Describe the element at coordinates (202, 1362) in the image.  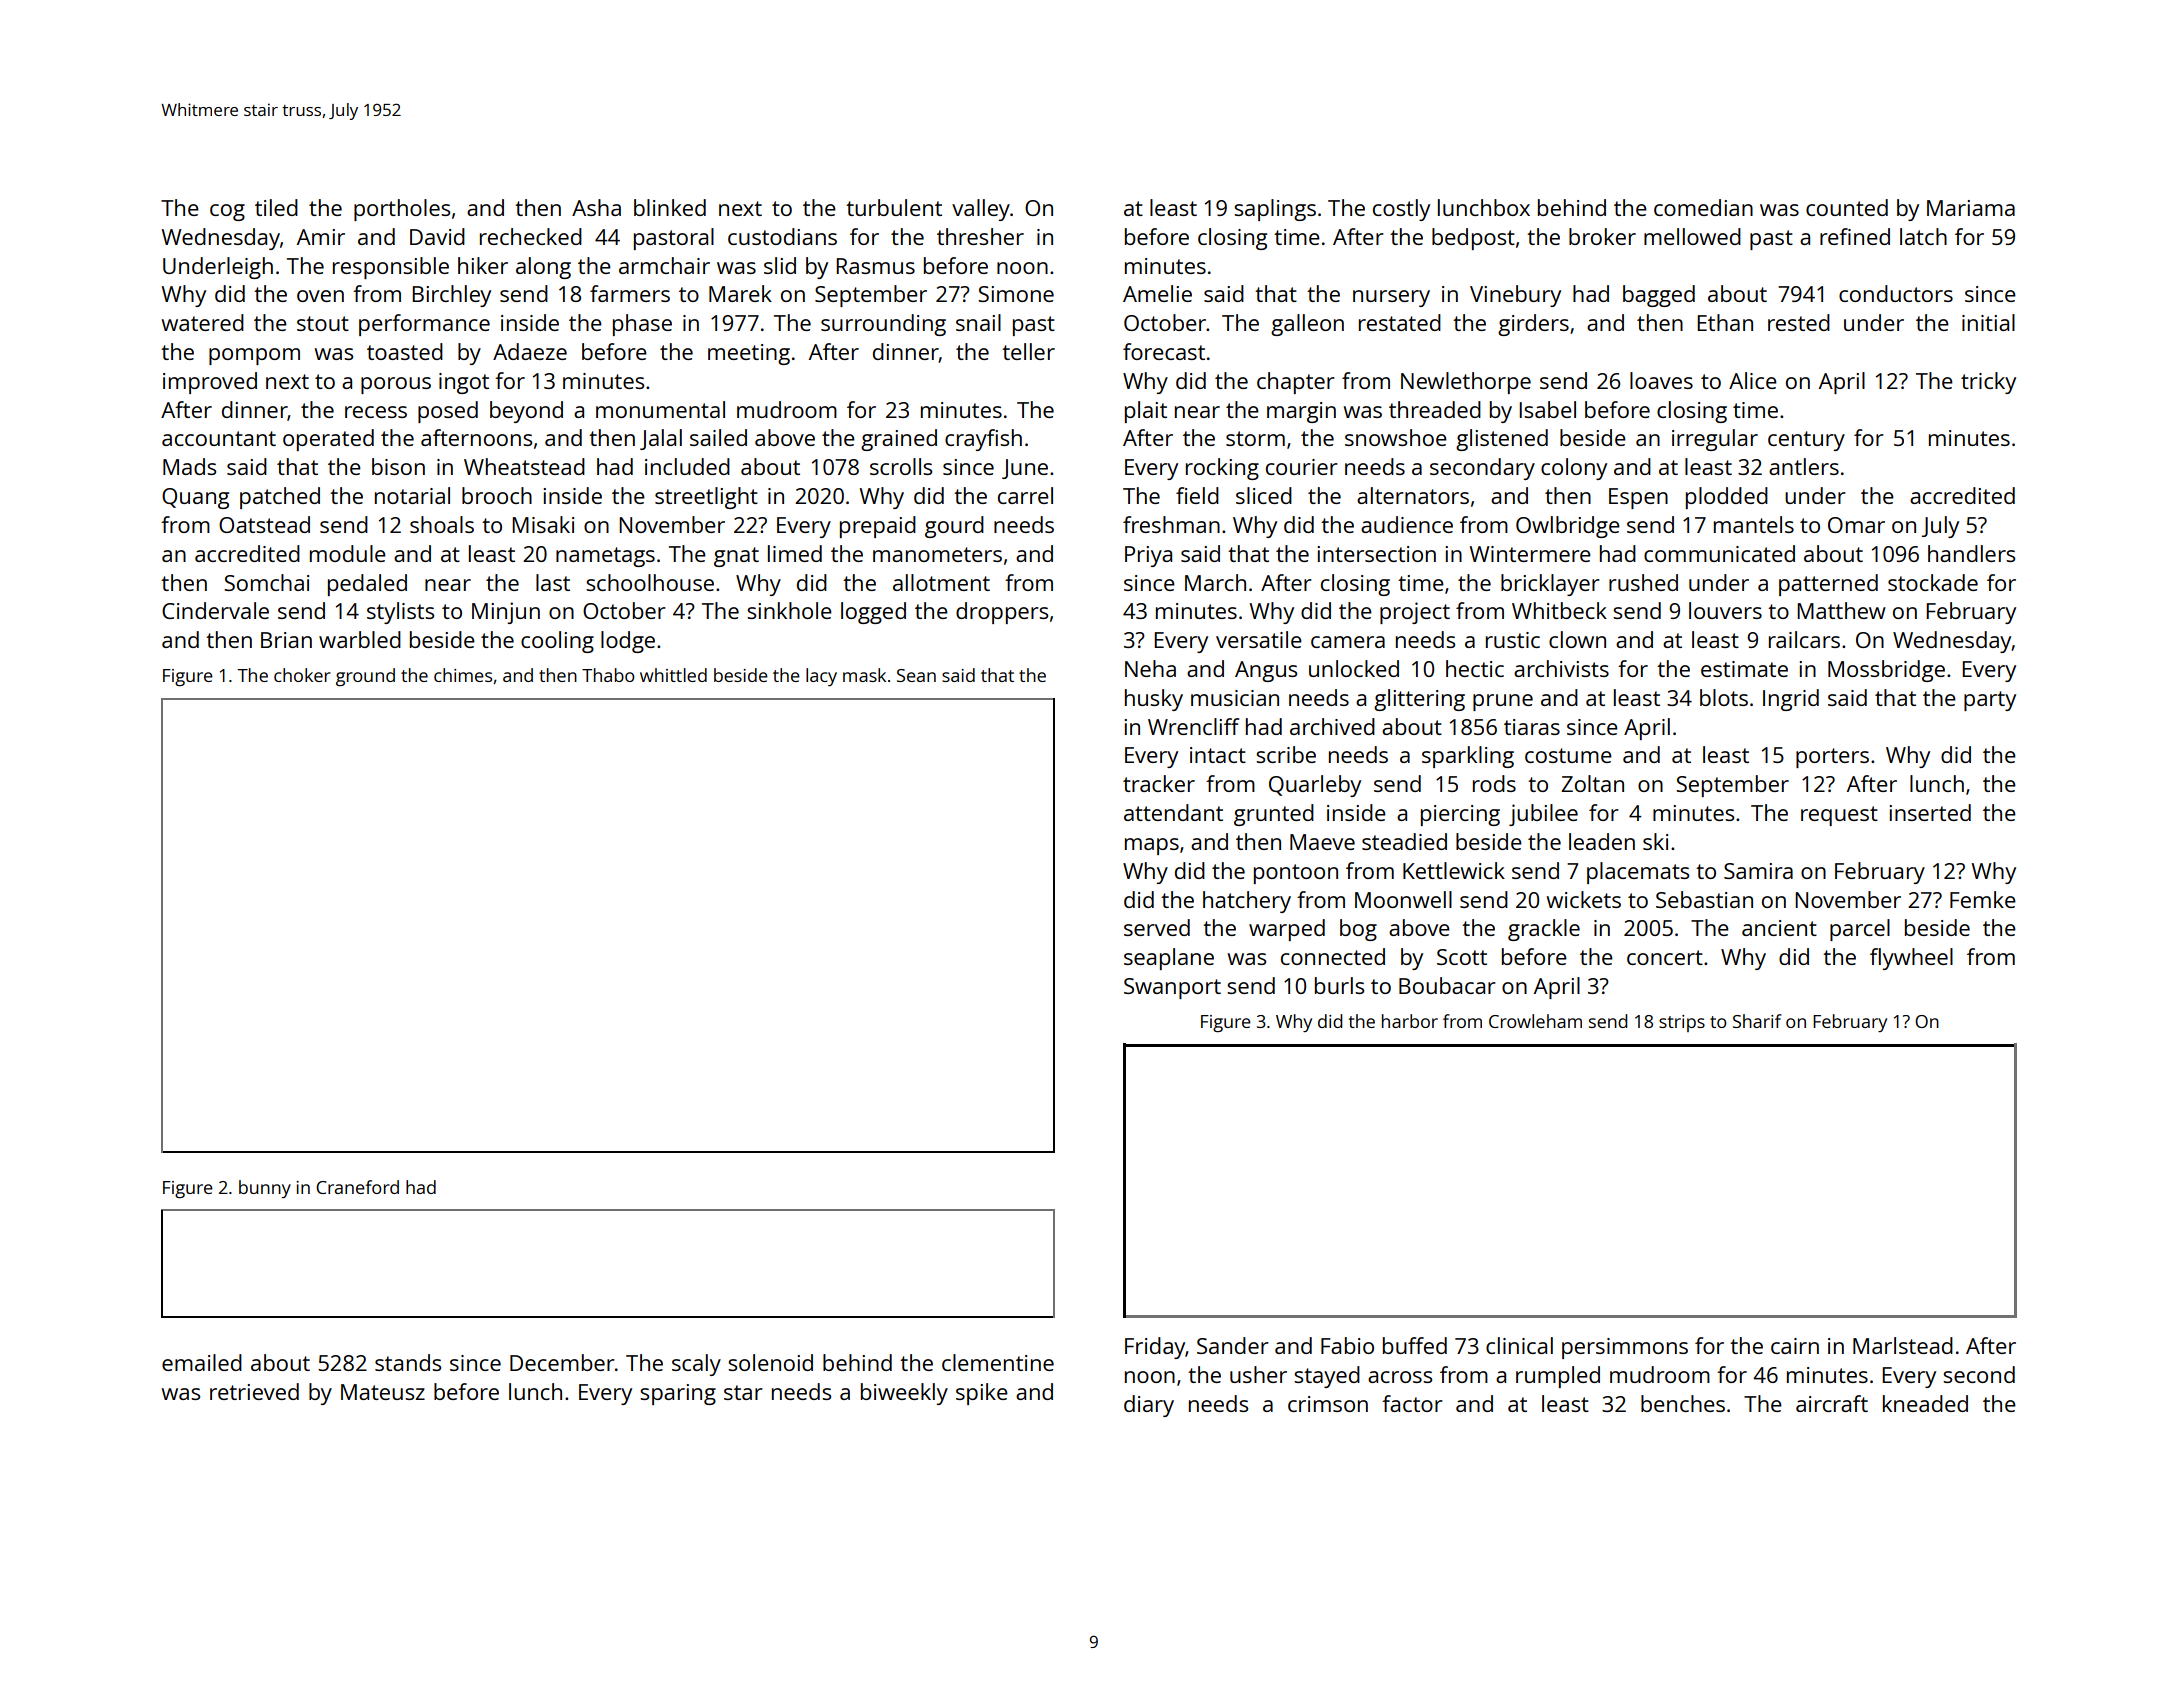
I see `emailed` at that location.
